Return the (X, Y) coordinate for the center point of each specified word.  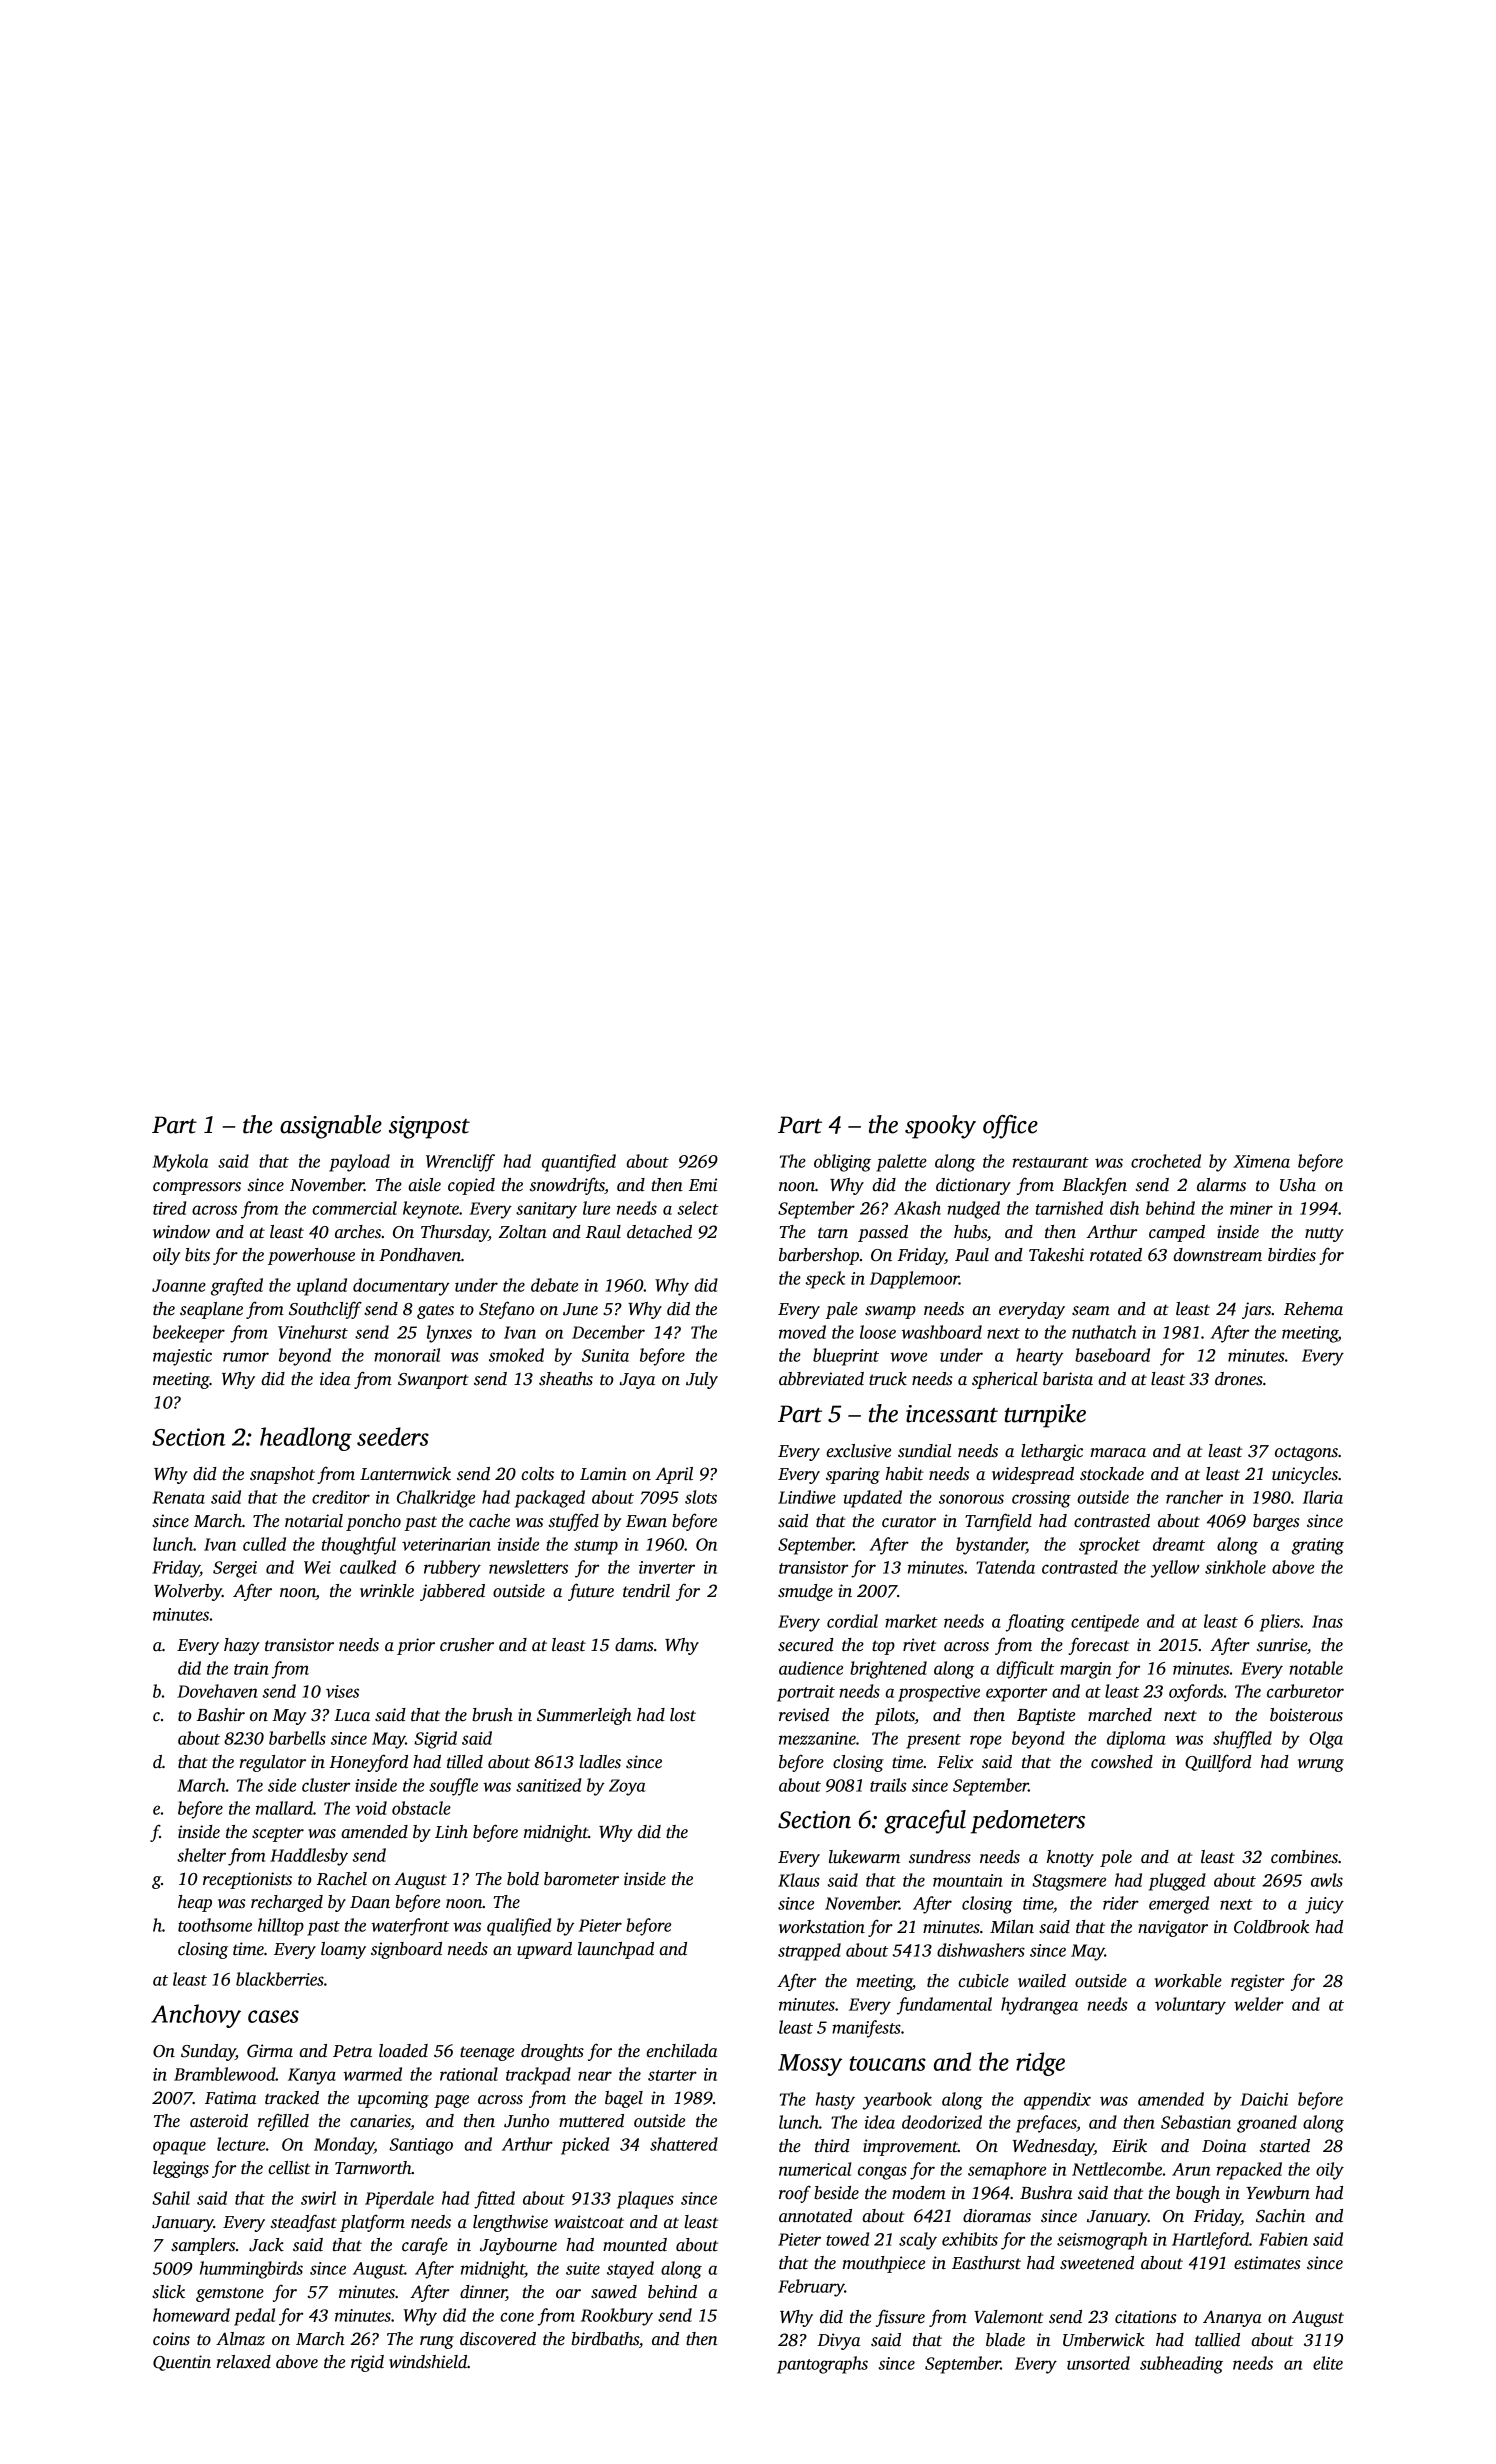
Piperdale (399, 2200)
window (181, 1232)
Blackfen (1094, 1186)
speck (825, 1280)
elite (1328, 2363)
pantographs (822, 2365)
